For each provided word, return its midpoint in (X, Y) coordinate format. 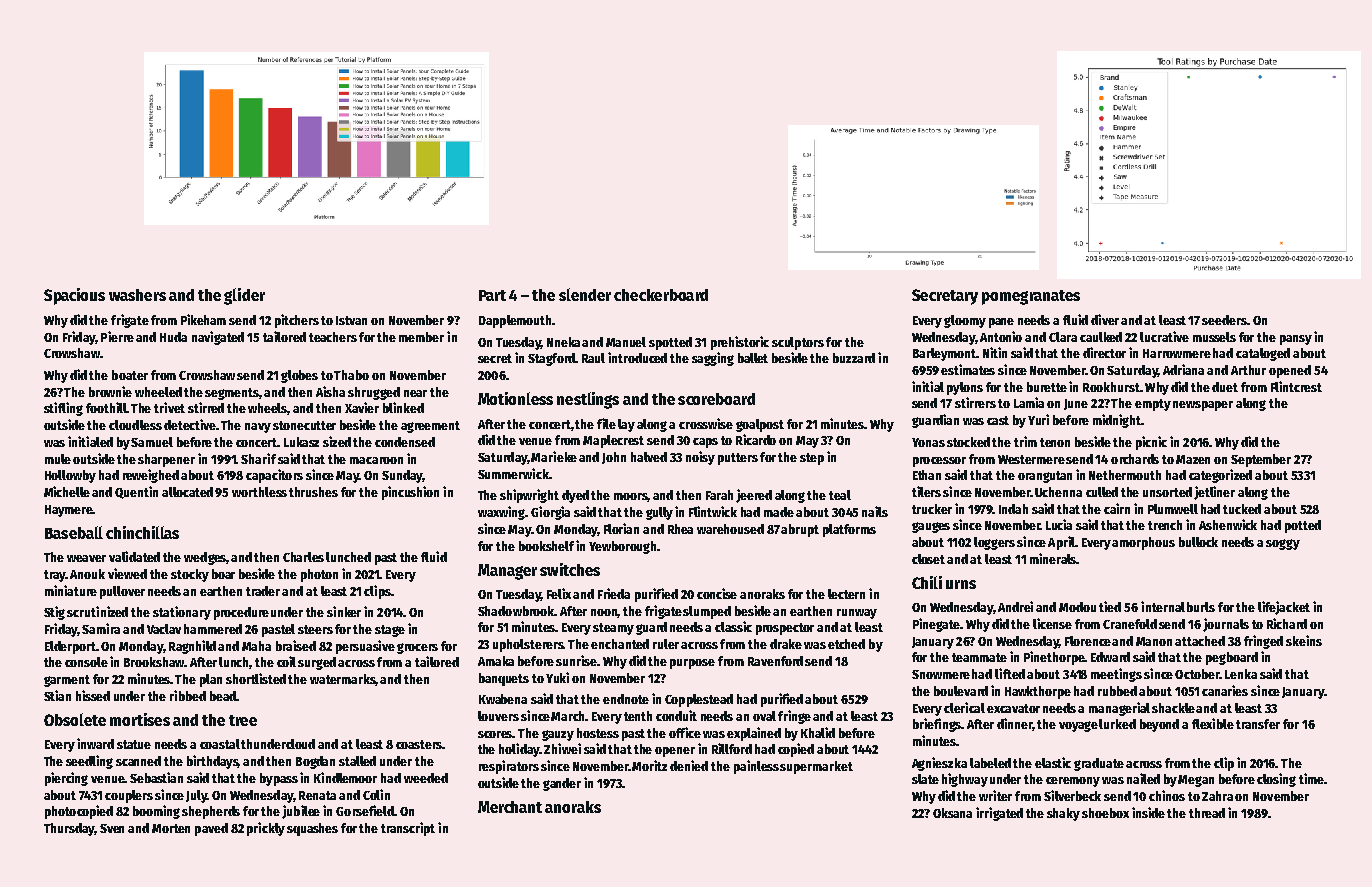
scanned (138, 761)
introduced (637, 357)
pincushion (410, 493)
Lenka (1241, 674)
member (421, 337)
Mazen (1193, 459)
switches (570, 569)
